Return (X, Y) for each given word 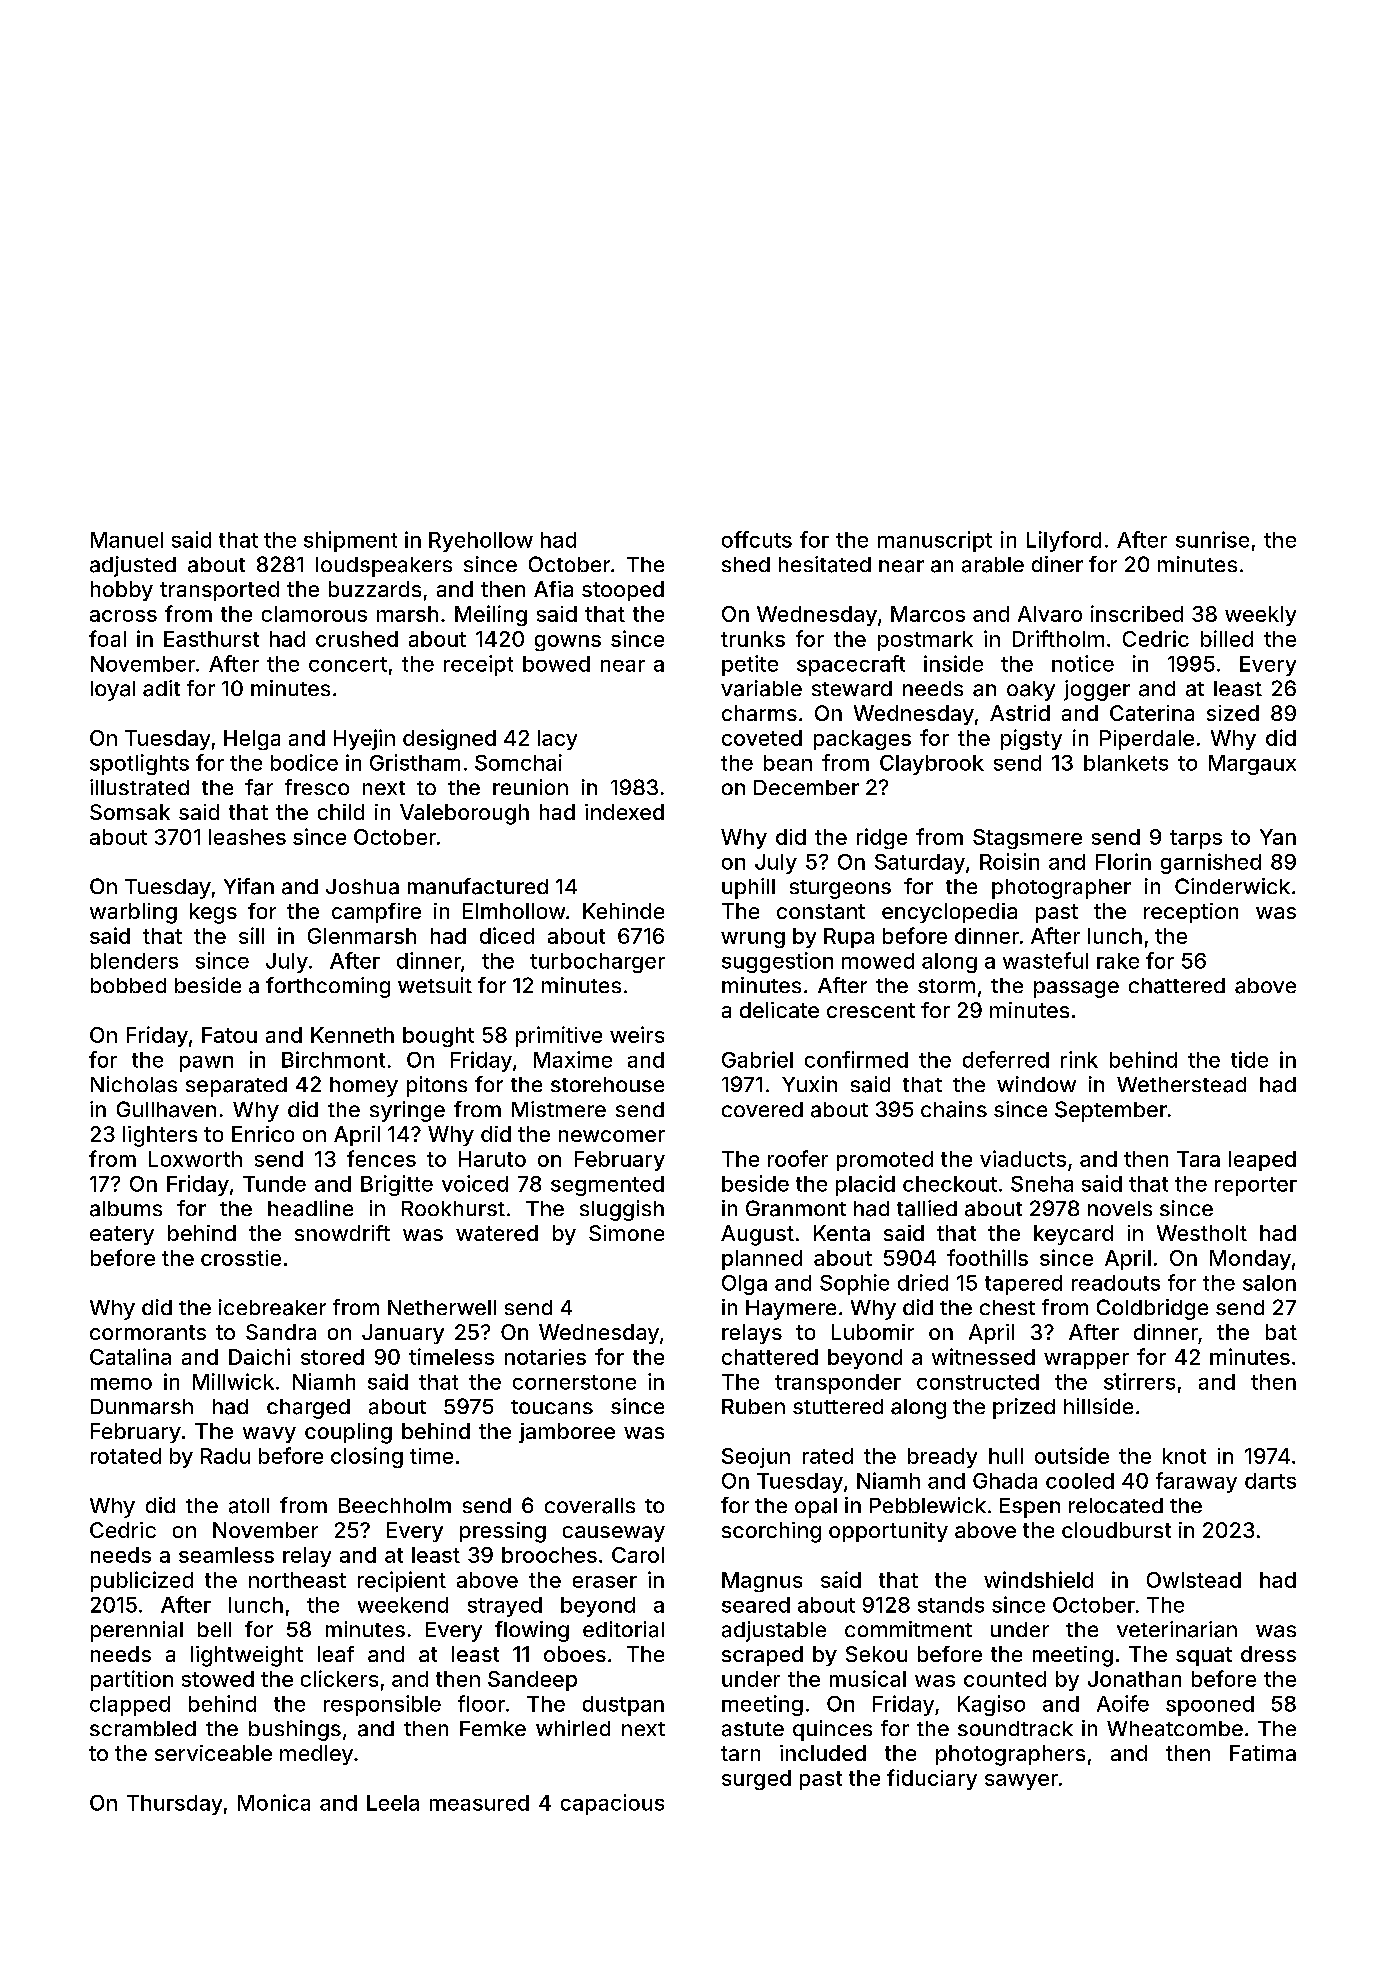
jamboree (567, 1433)
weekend (403, 1605)
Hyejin (364, 739)
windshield (1038, 1579)
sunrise (1212, 539)
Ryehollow (481, 542)
